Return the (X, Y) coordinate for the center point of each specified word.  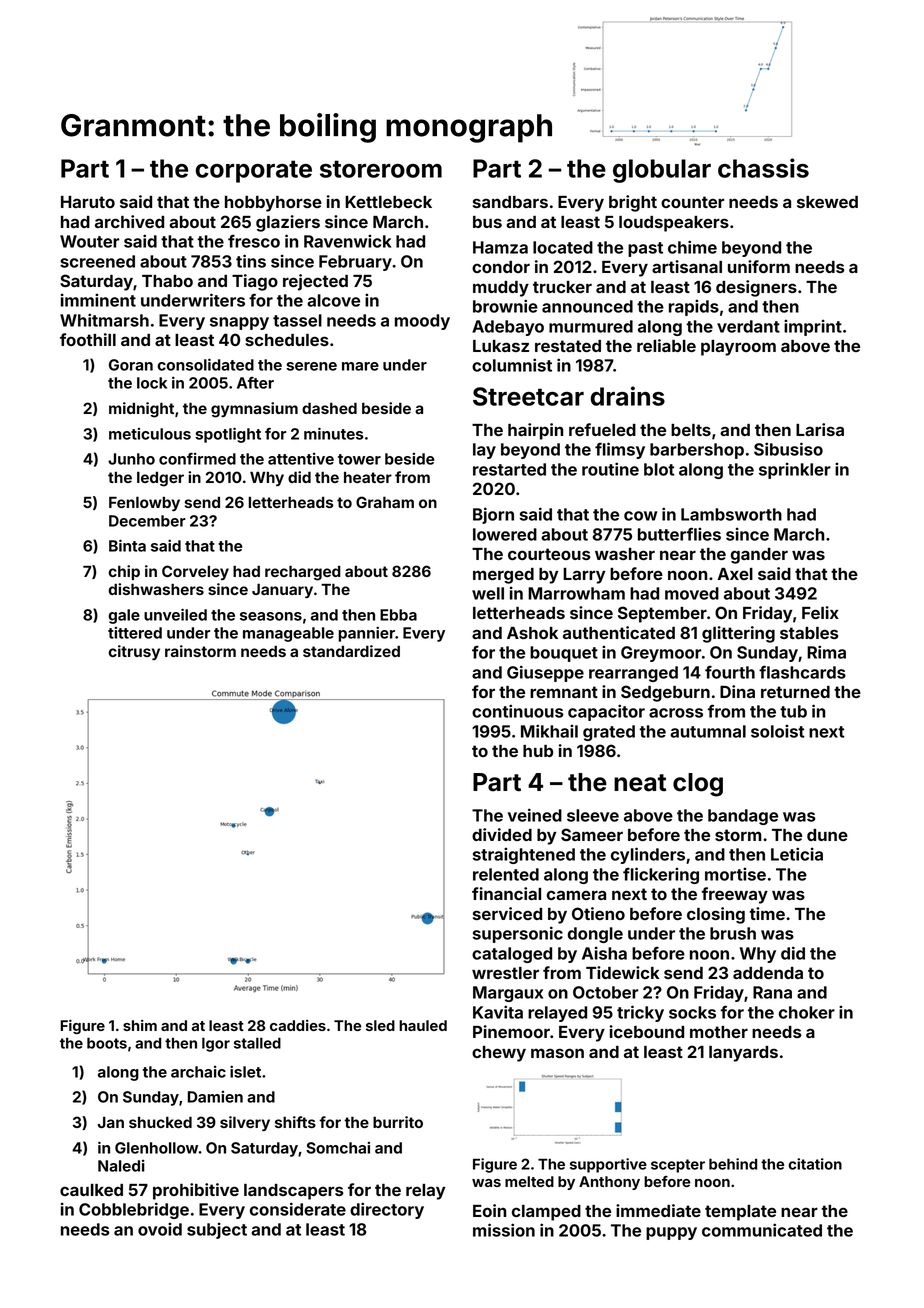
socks (692, 1012)
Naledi (121, 1166)
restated (568, 346)
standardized (351, 651)
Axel (735, 574)
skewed (827, 202)
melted (529, 1181)
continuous (518, 711)
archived (129, 221)
